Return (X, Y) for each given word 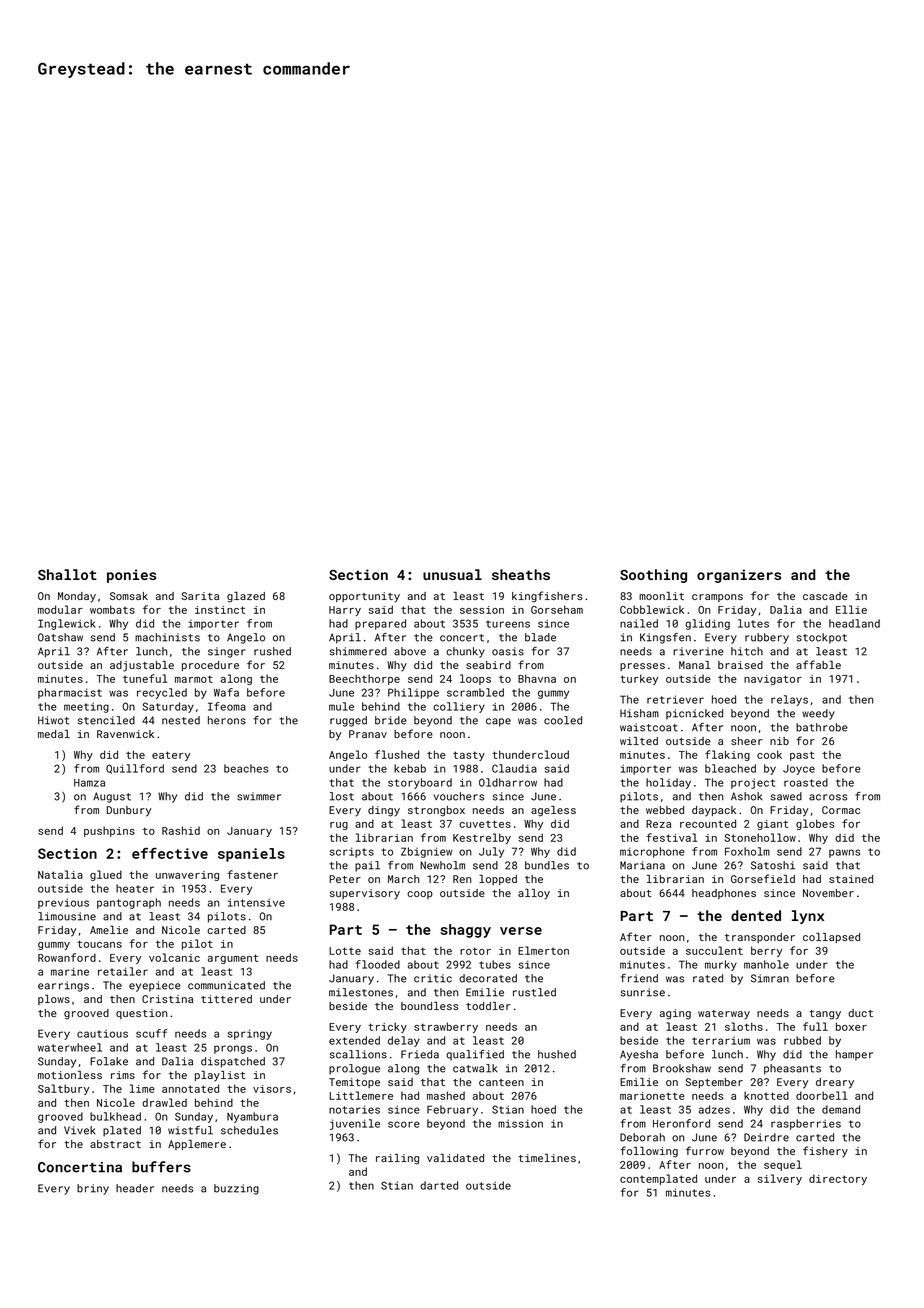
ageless (553, 811)
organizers (739, 576)
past (802, 756)
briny (93, 1189)
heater (135, 888)
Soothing (653, 576)
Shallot (67, 574)
